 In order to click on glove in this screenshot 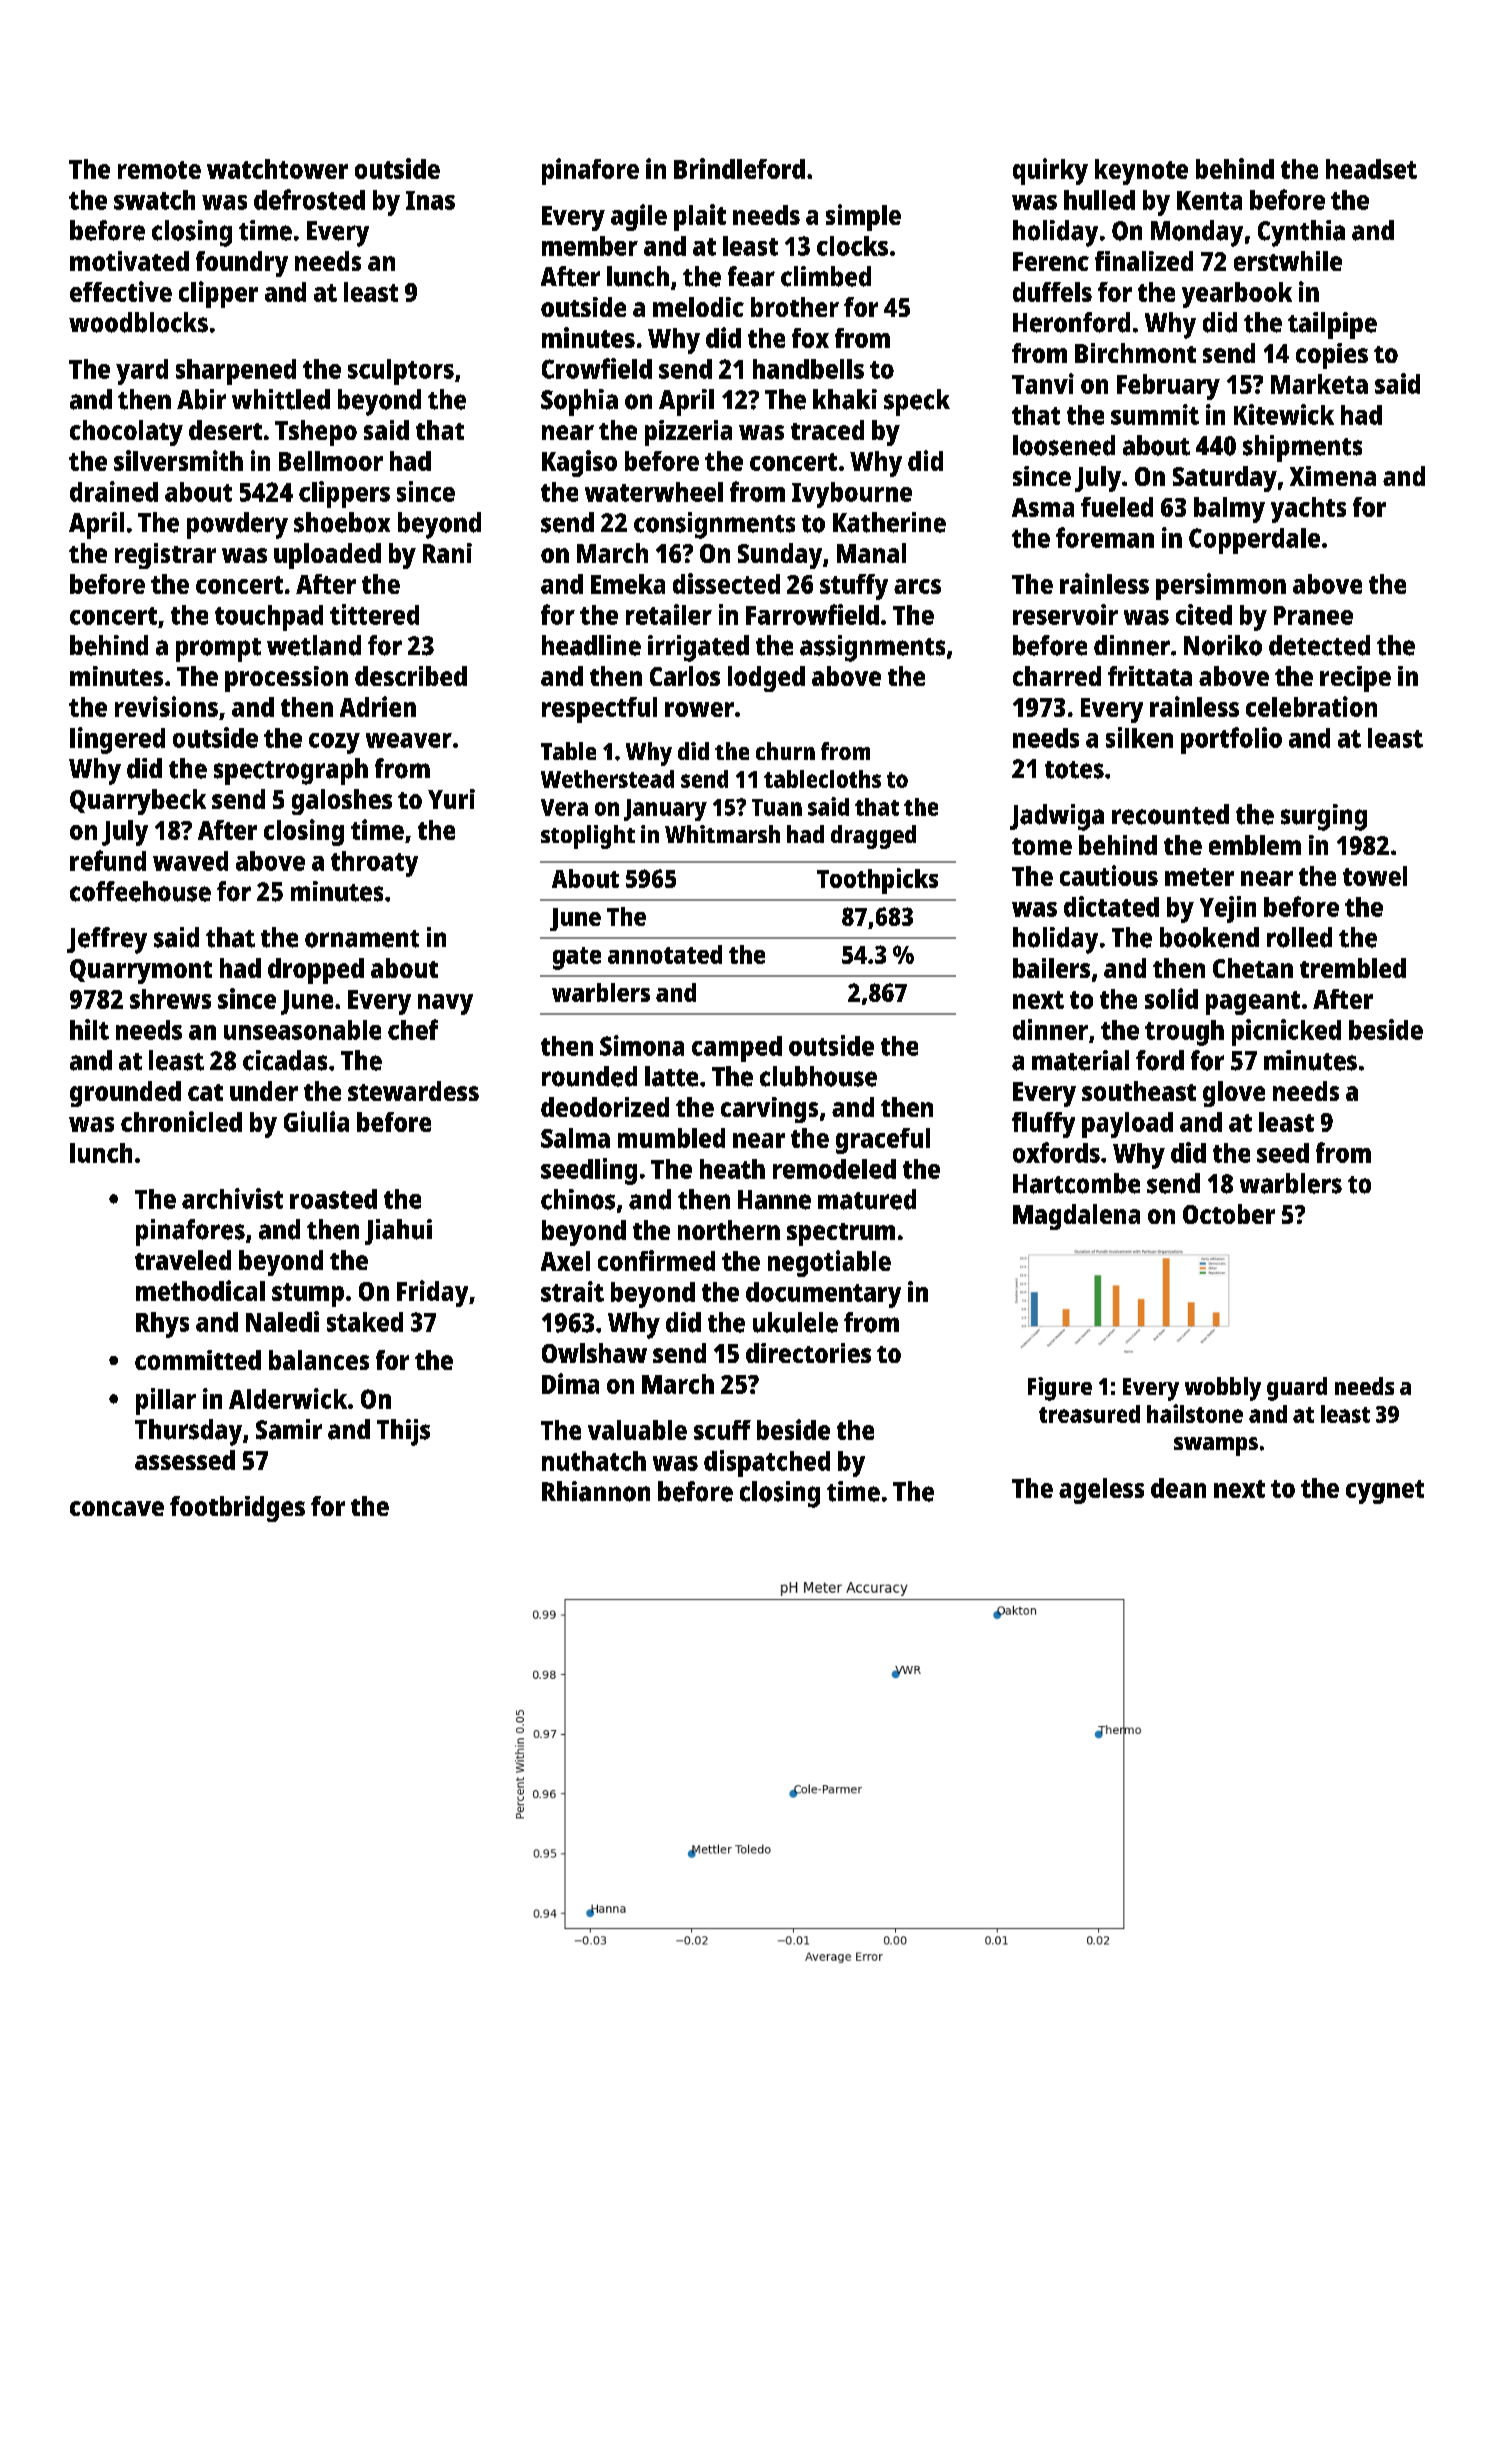, I will do `click(1234, 1094)`.
